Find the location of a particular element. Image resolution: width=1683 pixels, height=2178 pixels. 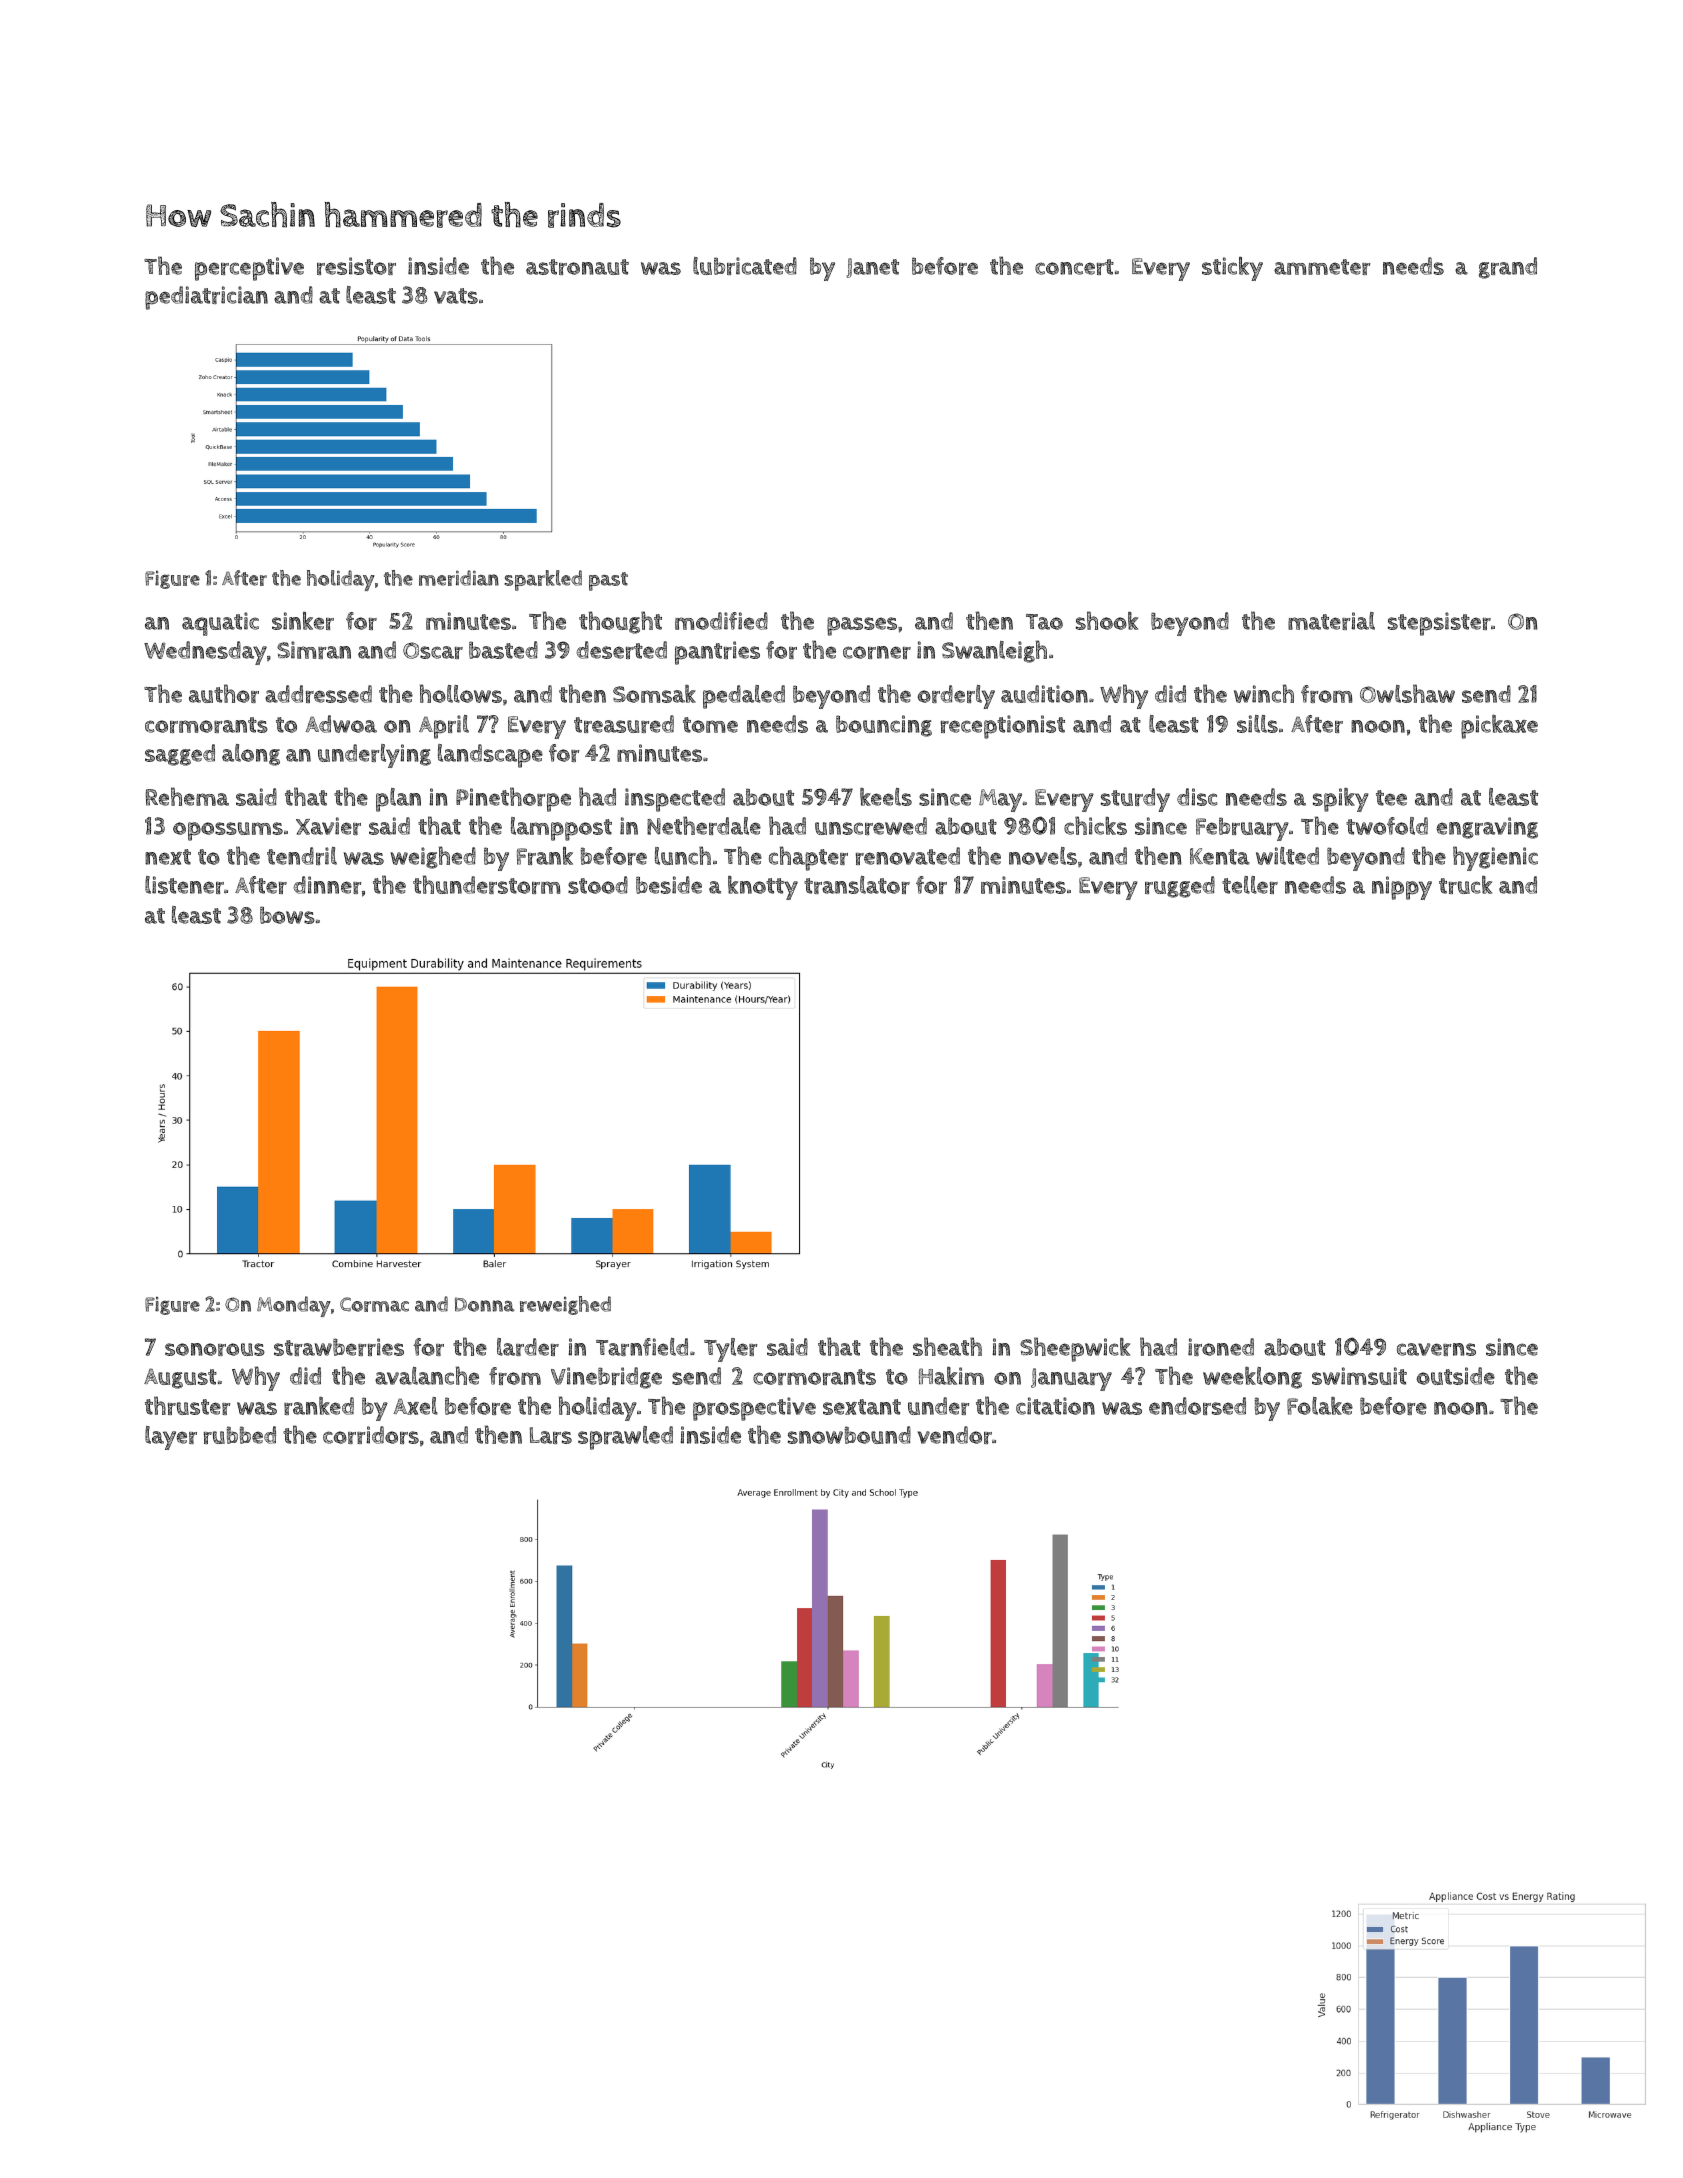

sticky is located at coordinates (1232, 269).
